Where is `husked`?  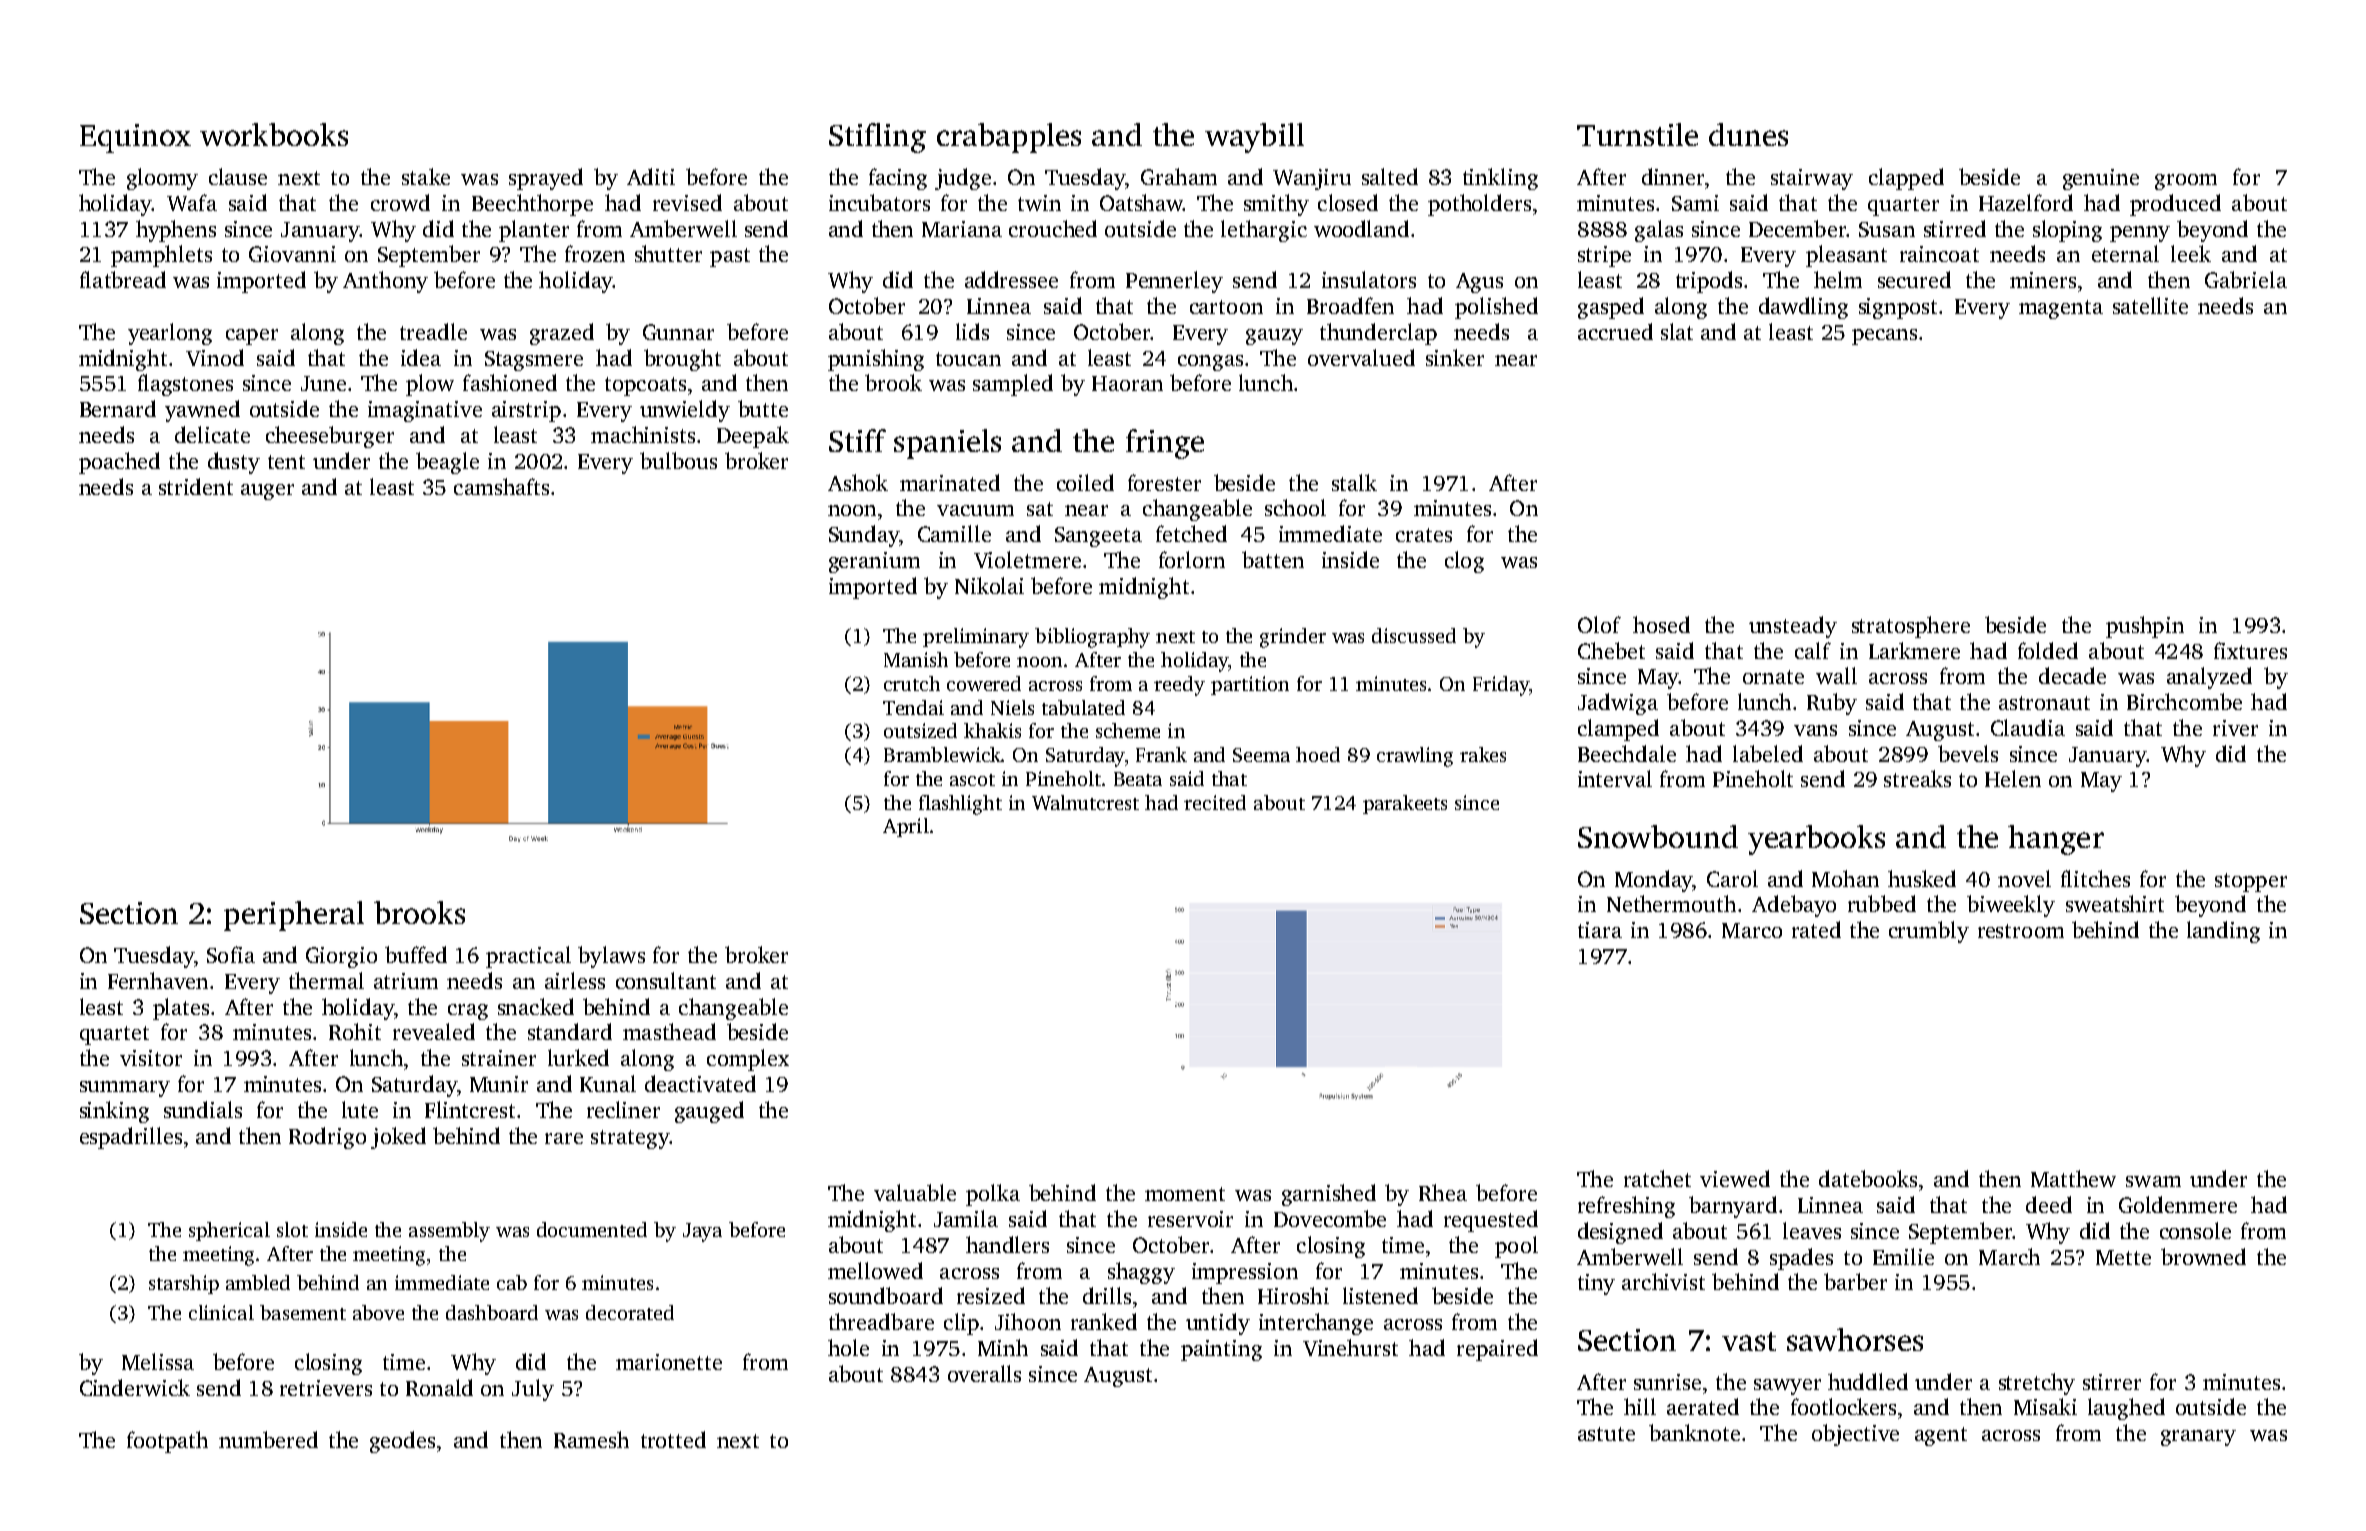
husked is located at coordinates (1922, 878).
